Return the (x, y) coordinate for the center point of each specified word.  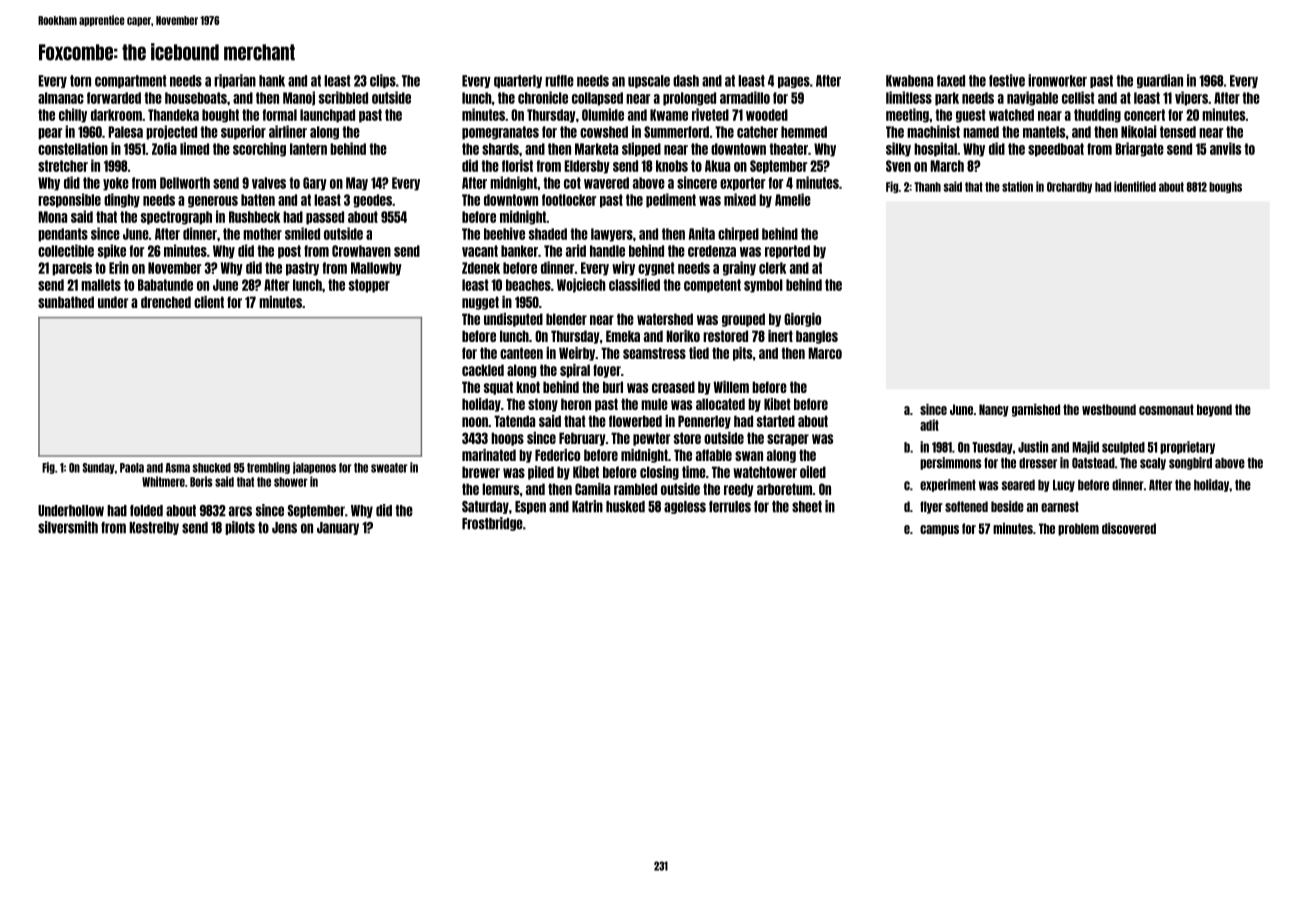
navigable (1032, 98)
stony (543, 405)
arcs (240, 511)
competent (712, 286)
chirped (738, 234)
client (209, 302)
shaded (548, 234)
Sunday (98, 468)
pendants (63, 235)
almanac (61, 98)
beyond (1214, 410)
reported (787, 252)
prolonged (689, 99)
